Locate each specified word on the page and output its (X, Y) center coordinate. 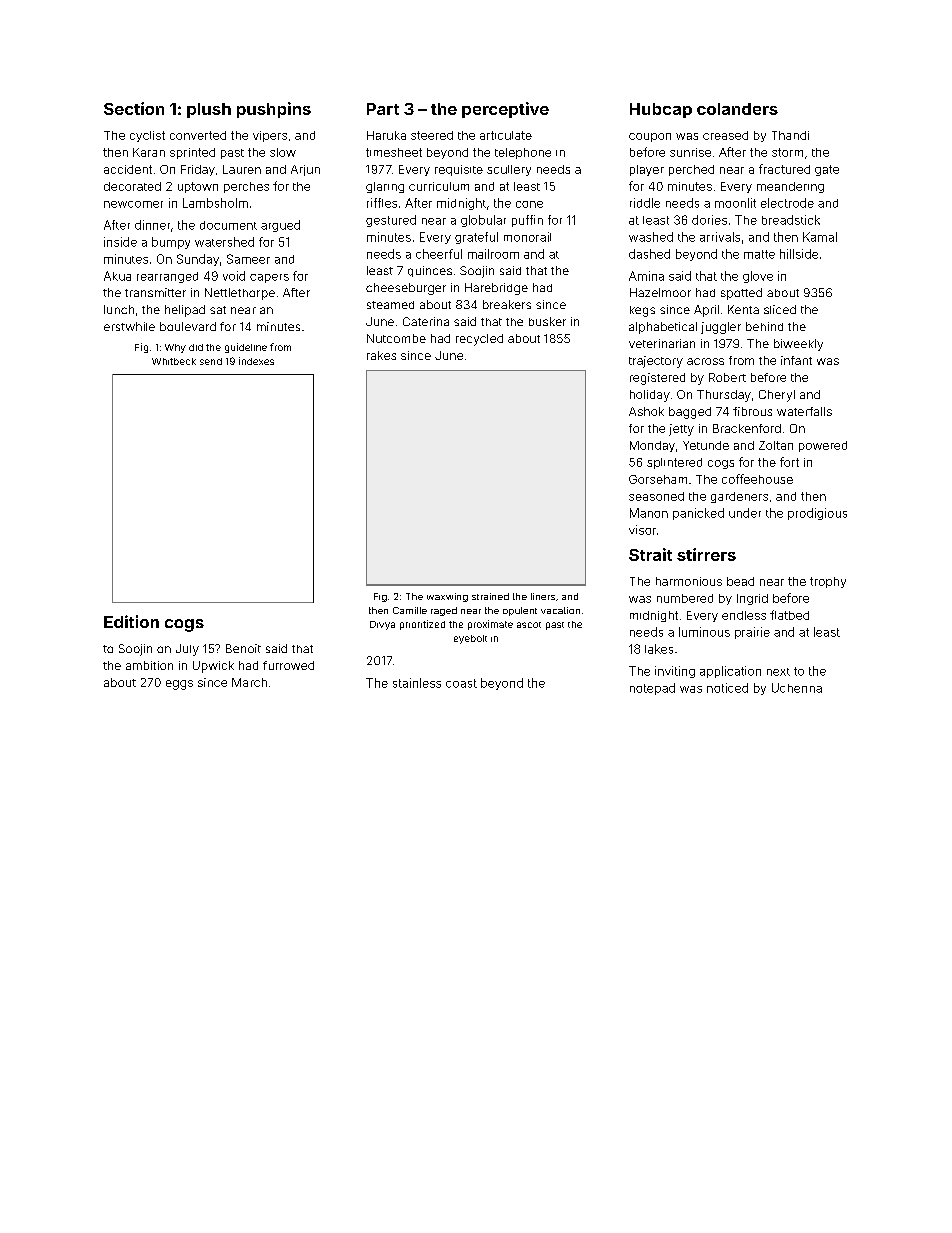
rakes (381, 355)
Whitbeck (174, 361)
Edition (131, 621)
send (211, 361)
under (745, 513)
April (706, 311)
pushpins (274, 110)
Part (383, 109)
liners (543, 596)
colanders (737, 109)
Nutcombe (396, 338)
